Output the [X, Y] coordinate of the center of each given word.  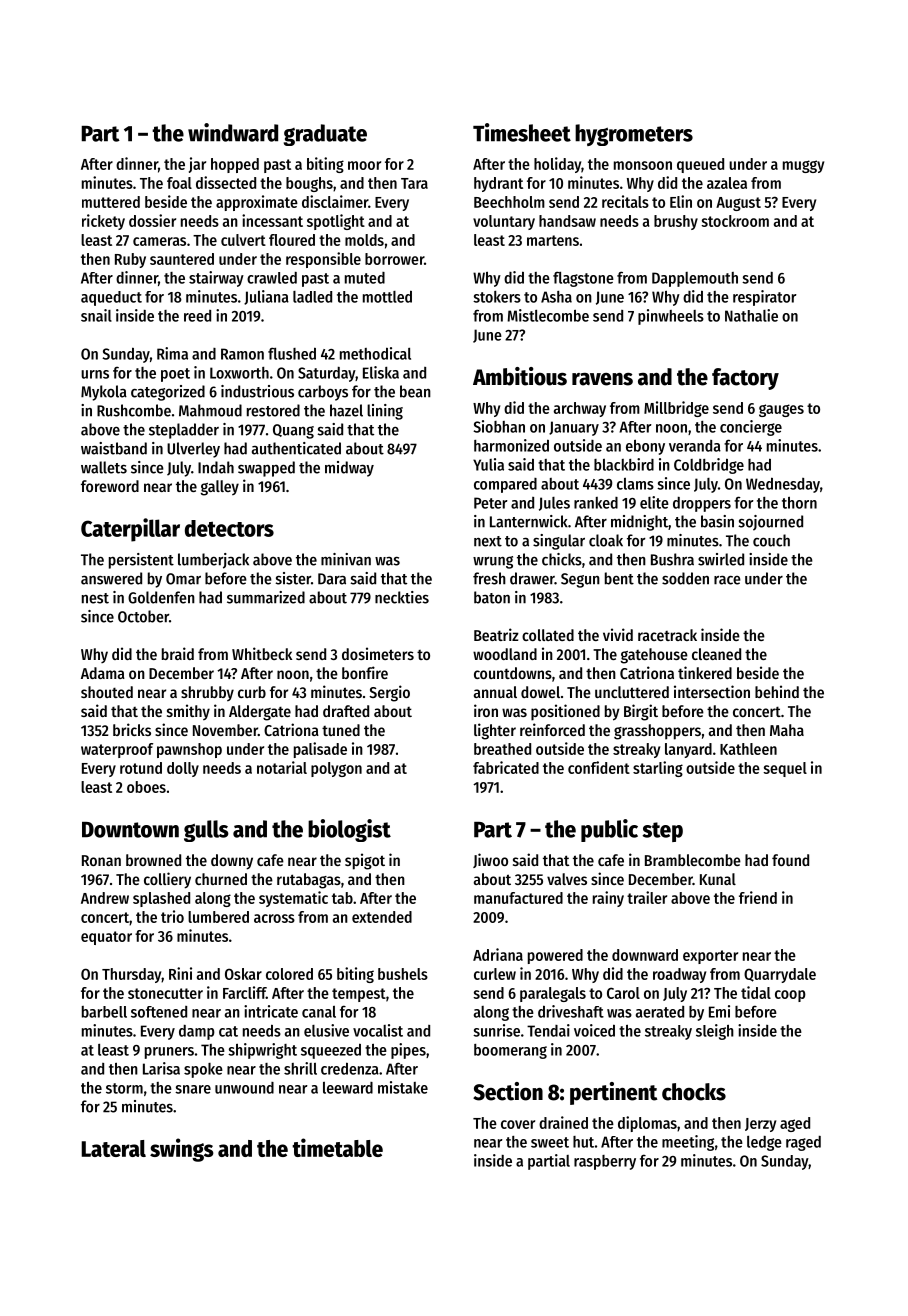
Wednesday [783, 485]
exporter [710, 957]
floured [292, 240]
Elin [681, 201]
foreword [110, 486]
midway [349, 469]
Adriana [498, 954]
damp [197, 1032]
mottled [387, 296]
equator [106, 938]
